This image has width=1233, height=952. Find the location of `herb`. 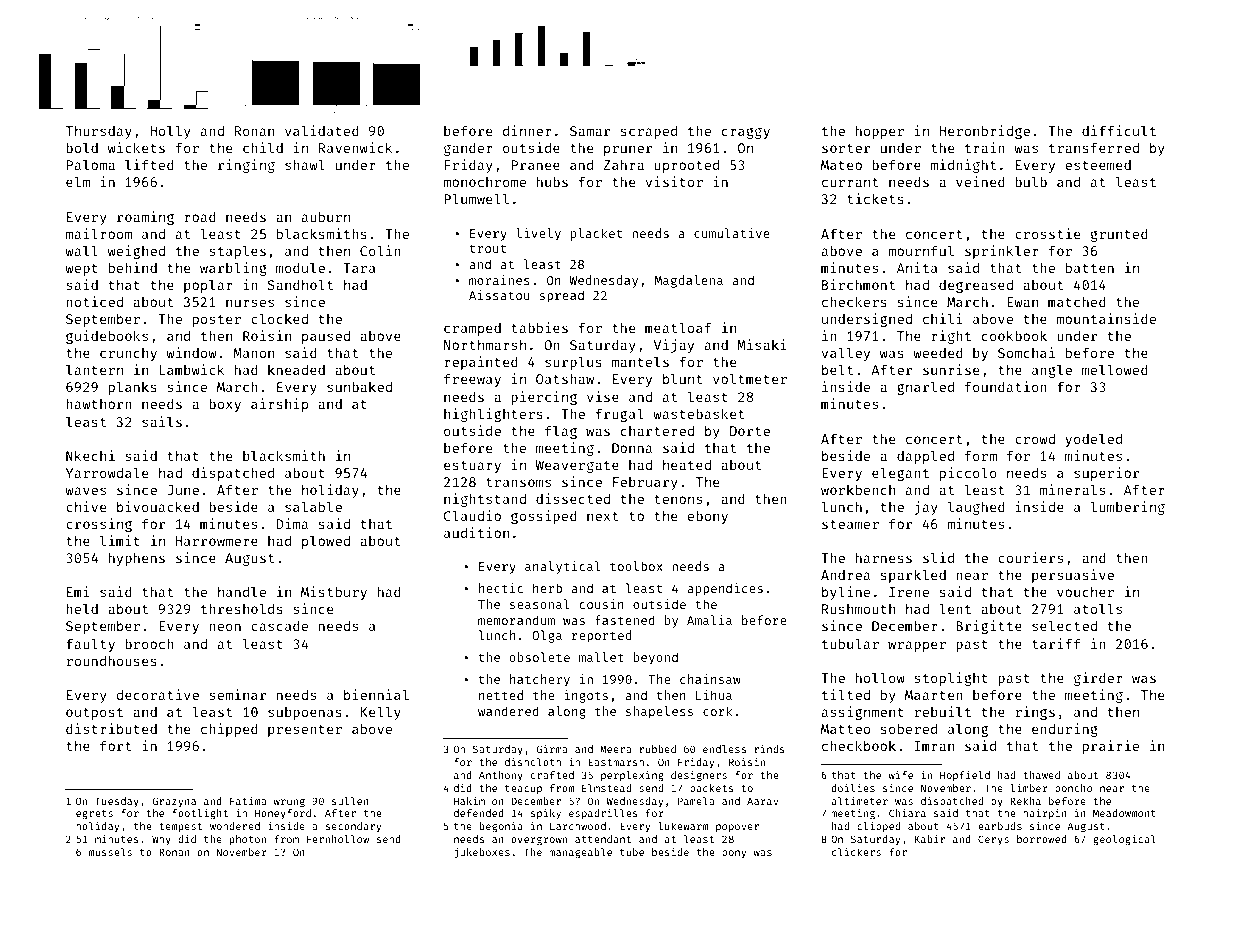

herb is located at coordinates (547, 588).
